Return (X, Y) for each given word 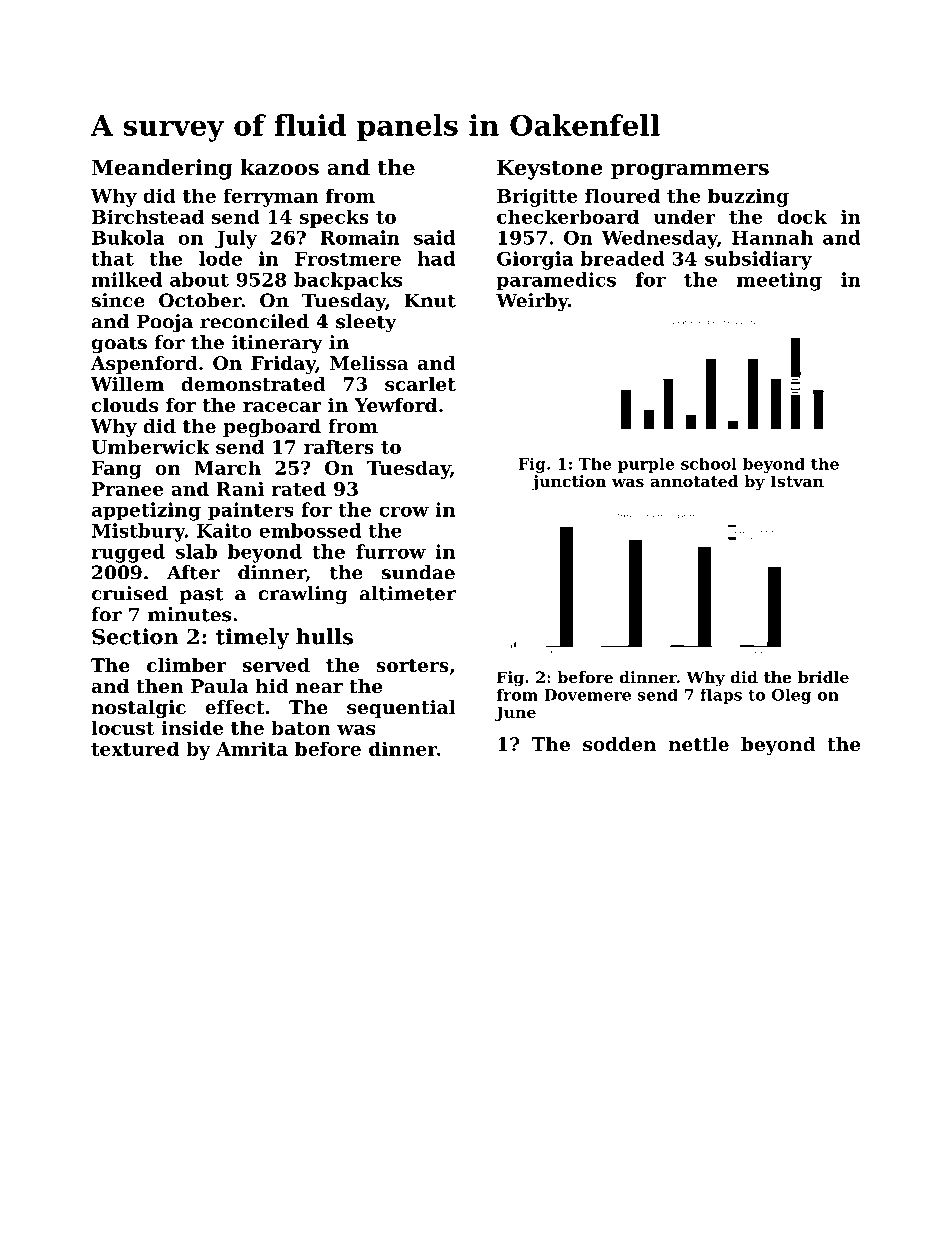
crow (404, 512)
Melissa (369, 363)
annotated (694, 481)
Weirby (532, 302)
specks (334, 218)
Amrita (252, 748)
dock (802, 216)
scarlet (420, 384)
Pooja (165, 323)
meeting (779, 281)
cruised (130, 593)
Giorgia (535, 260)
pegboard (272, 428)
